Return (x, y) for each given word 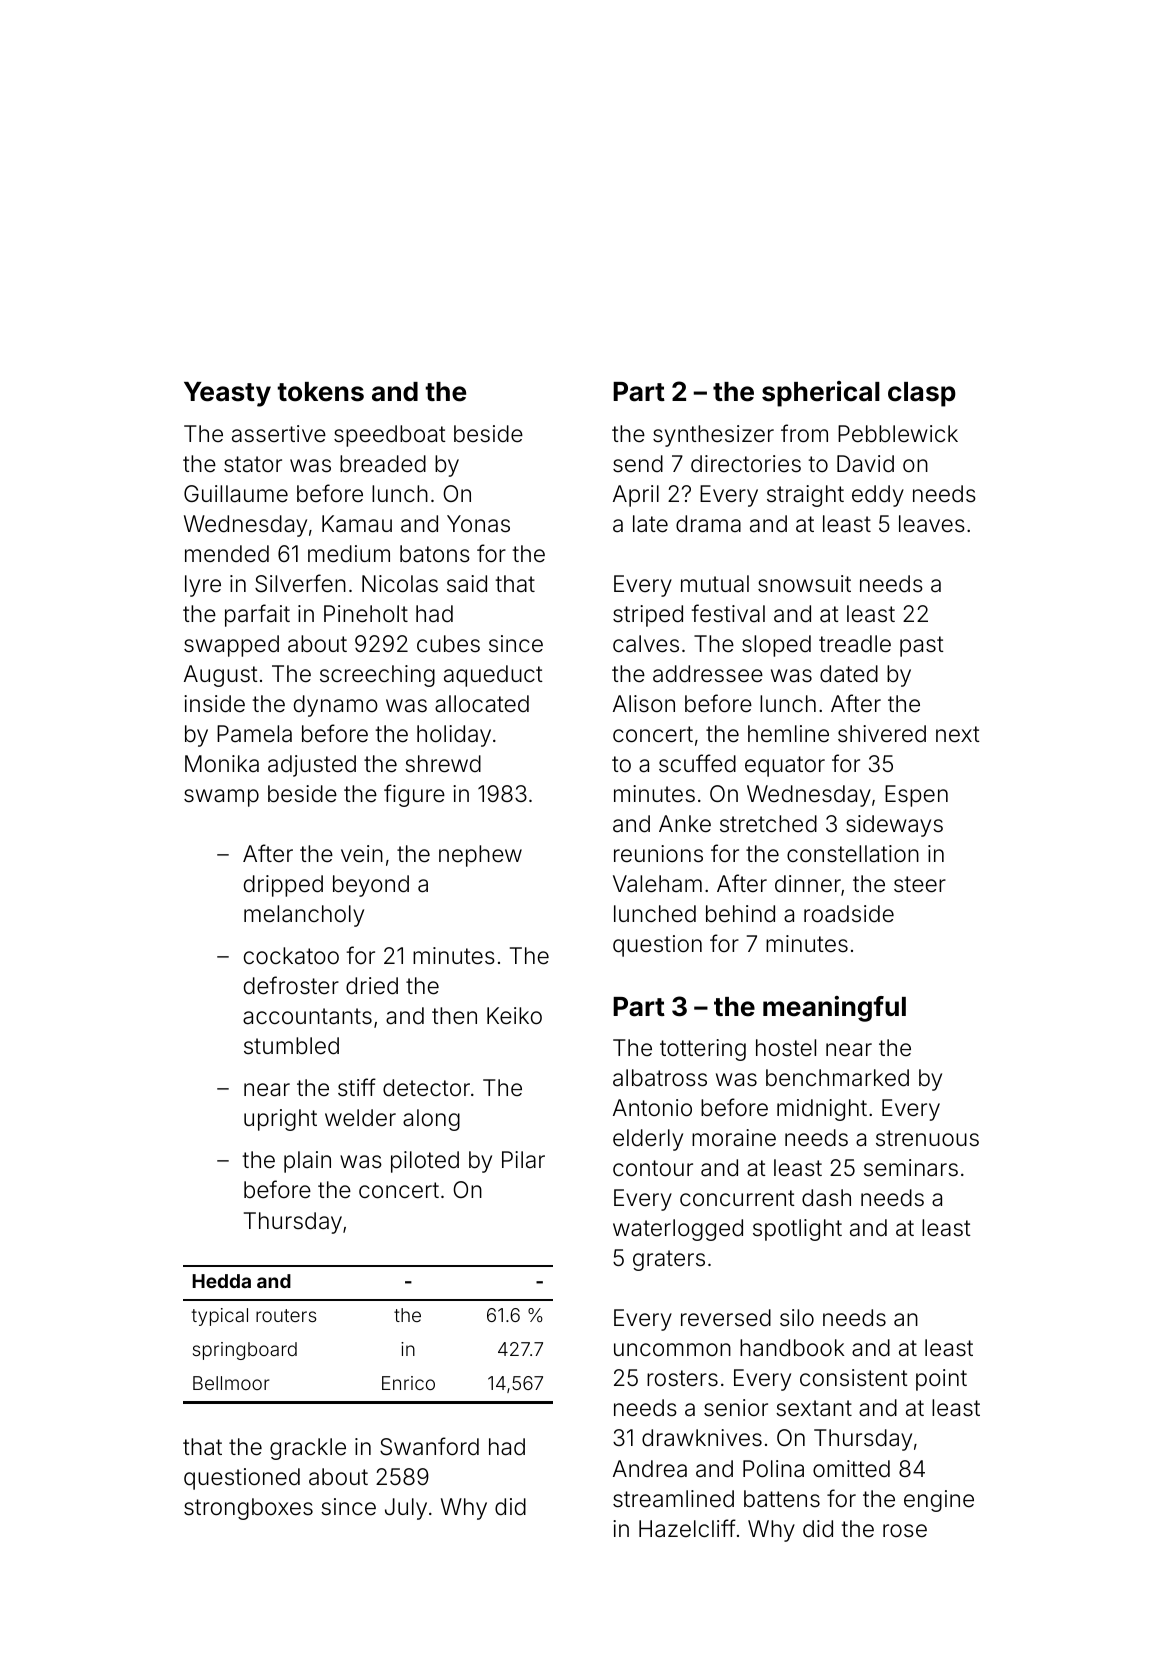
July (406, 1509)
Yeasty (227, 394)
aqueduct (493, 676)
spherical (821, 394)
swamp (221, 798)
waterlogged (678, 1230)
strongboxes (248, 1509)
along (431, 1120)
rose (905, 1531)
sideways (894, 826)
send (638, 464)
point (941, 1380)
